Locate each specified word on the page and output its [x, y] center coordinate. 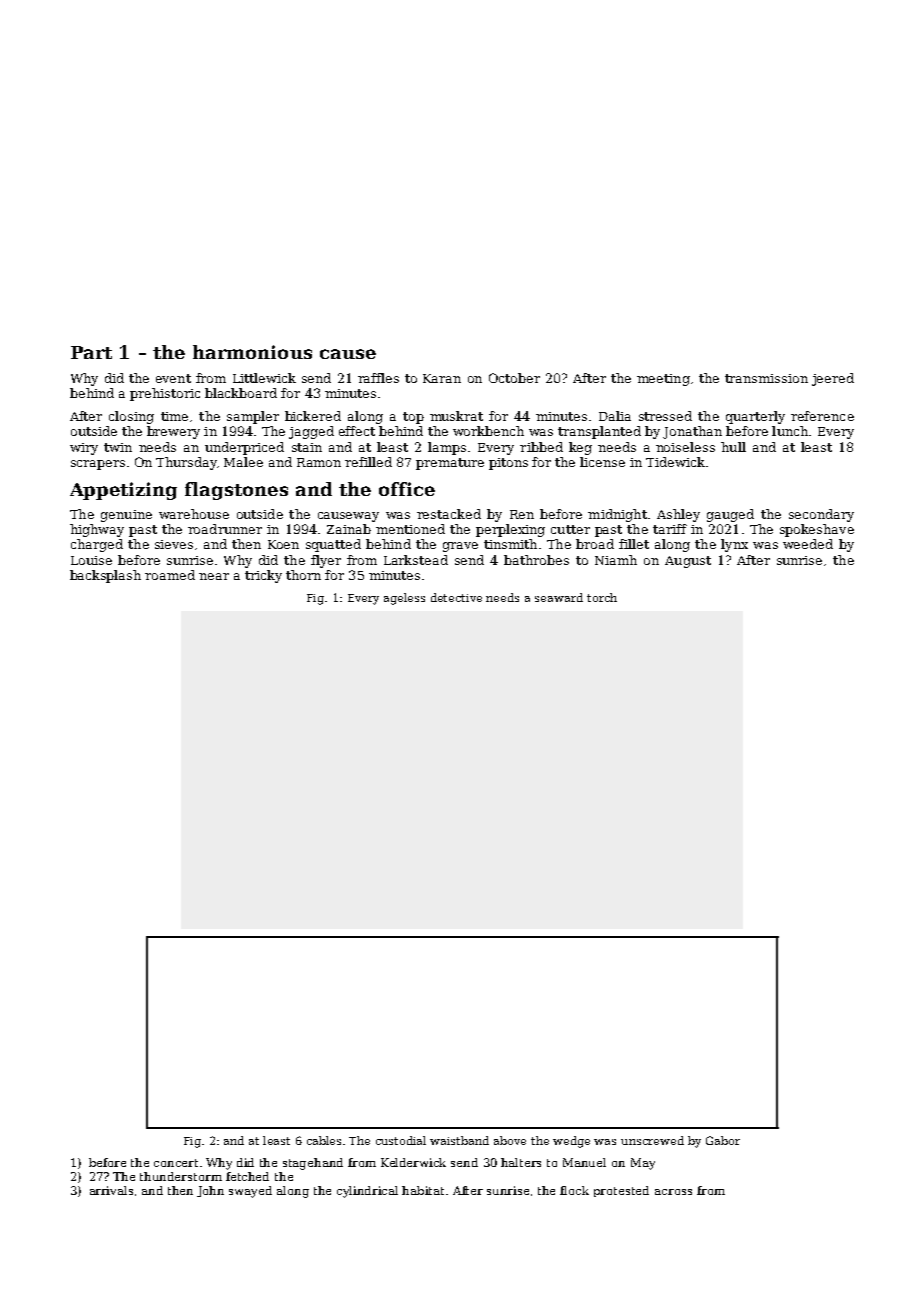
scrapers [98, 465]
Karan [442, 378]
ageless [404, 599]
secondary [821, 515]
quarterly [755, 417]
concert [176, 1163]
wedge [571, 1142]
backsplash [105, 576]
